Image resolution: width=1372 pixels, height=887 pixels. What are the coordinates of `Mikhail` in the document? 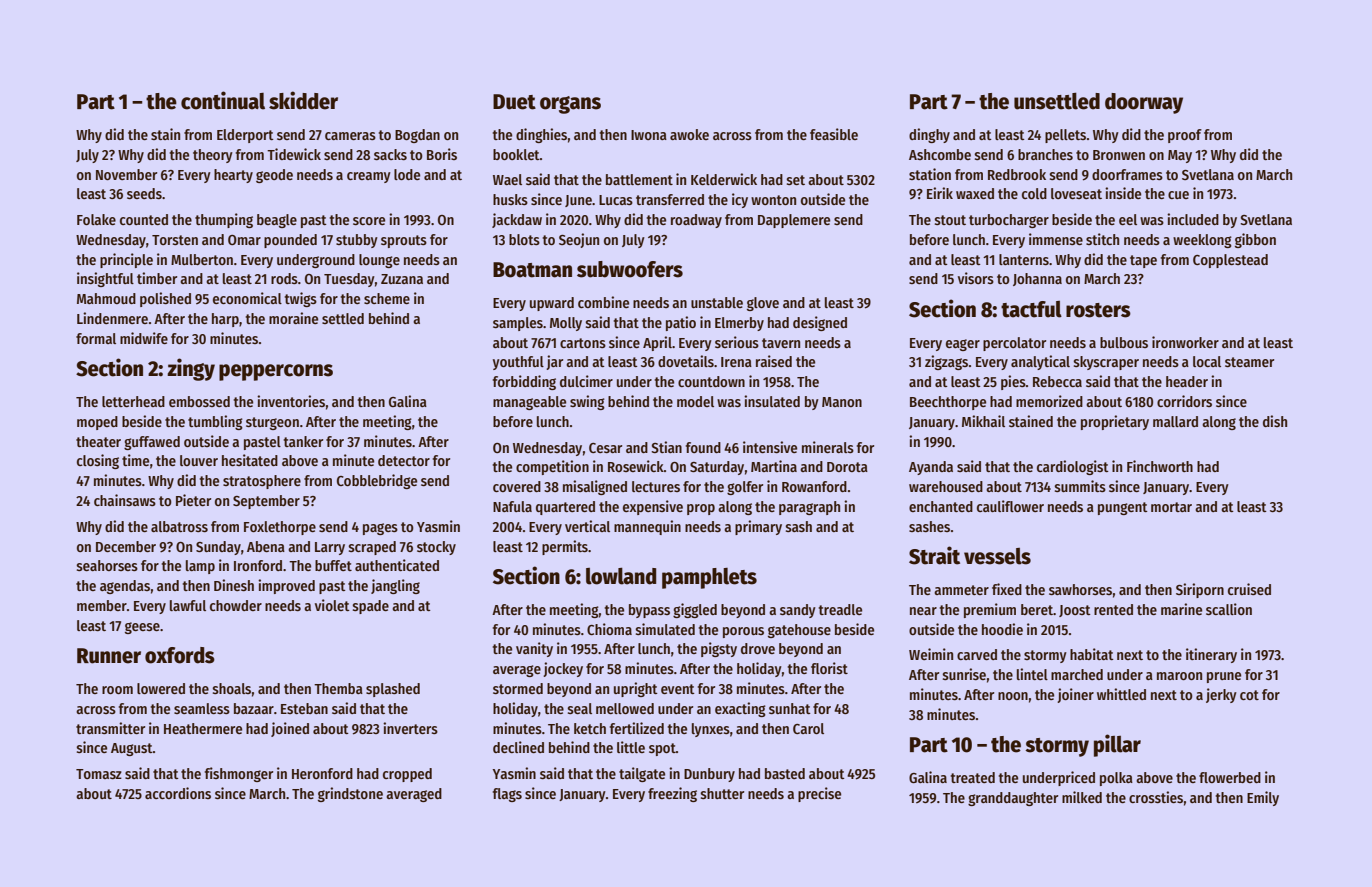 It's located at (983, 421).
